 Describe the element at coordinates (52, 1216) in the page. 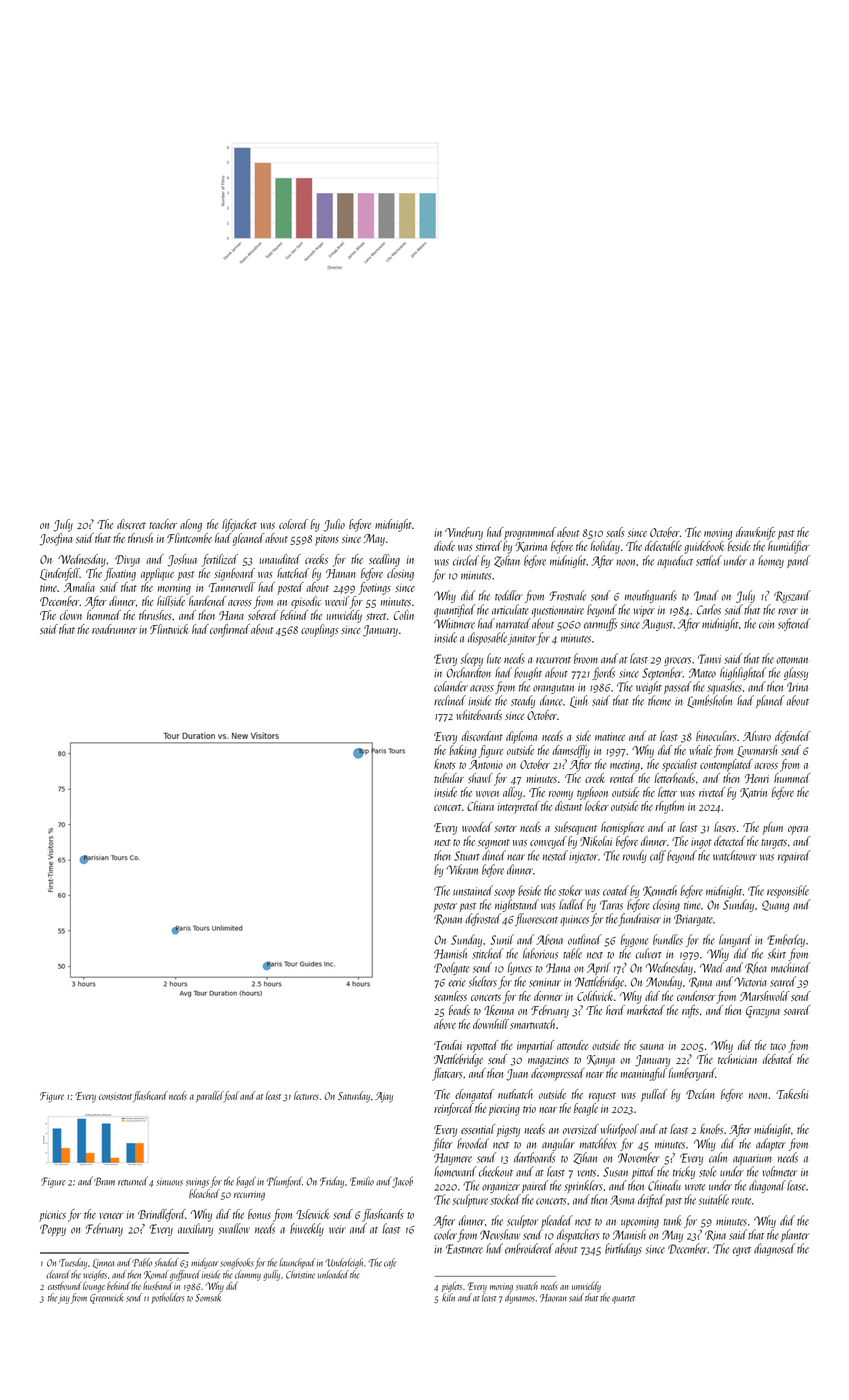

I see `picnics` at that location.
